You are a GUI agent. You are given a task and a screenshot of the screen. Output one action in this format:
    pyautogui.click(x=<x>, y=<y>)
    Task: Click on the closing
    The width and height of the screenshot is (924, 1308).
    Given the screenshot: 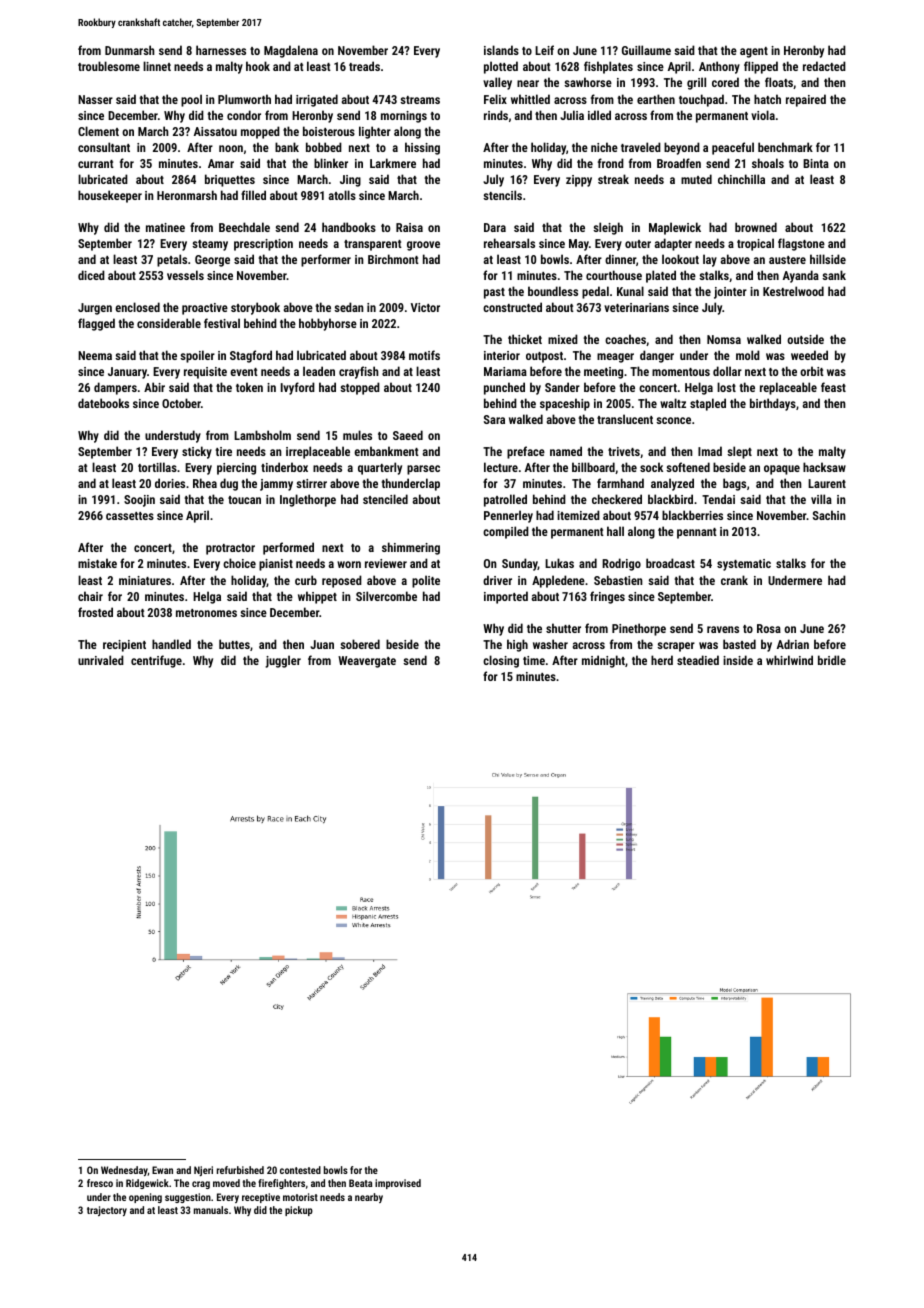 What is the action you would take?
    pyautogui.click(x=501, y=661)
